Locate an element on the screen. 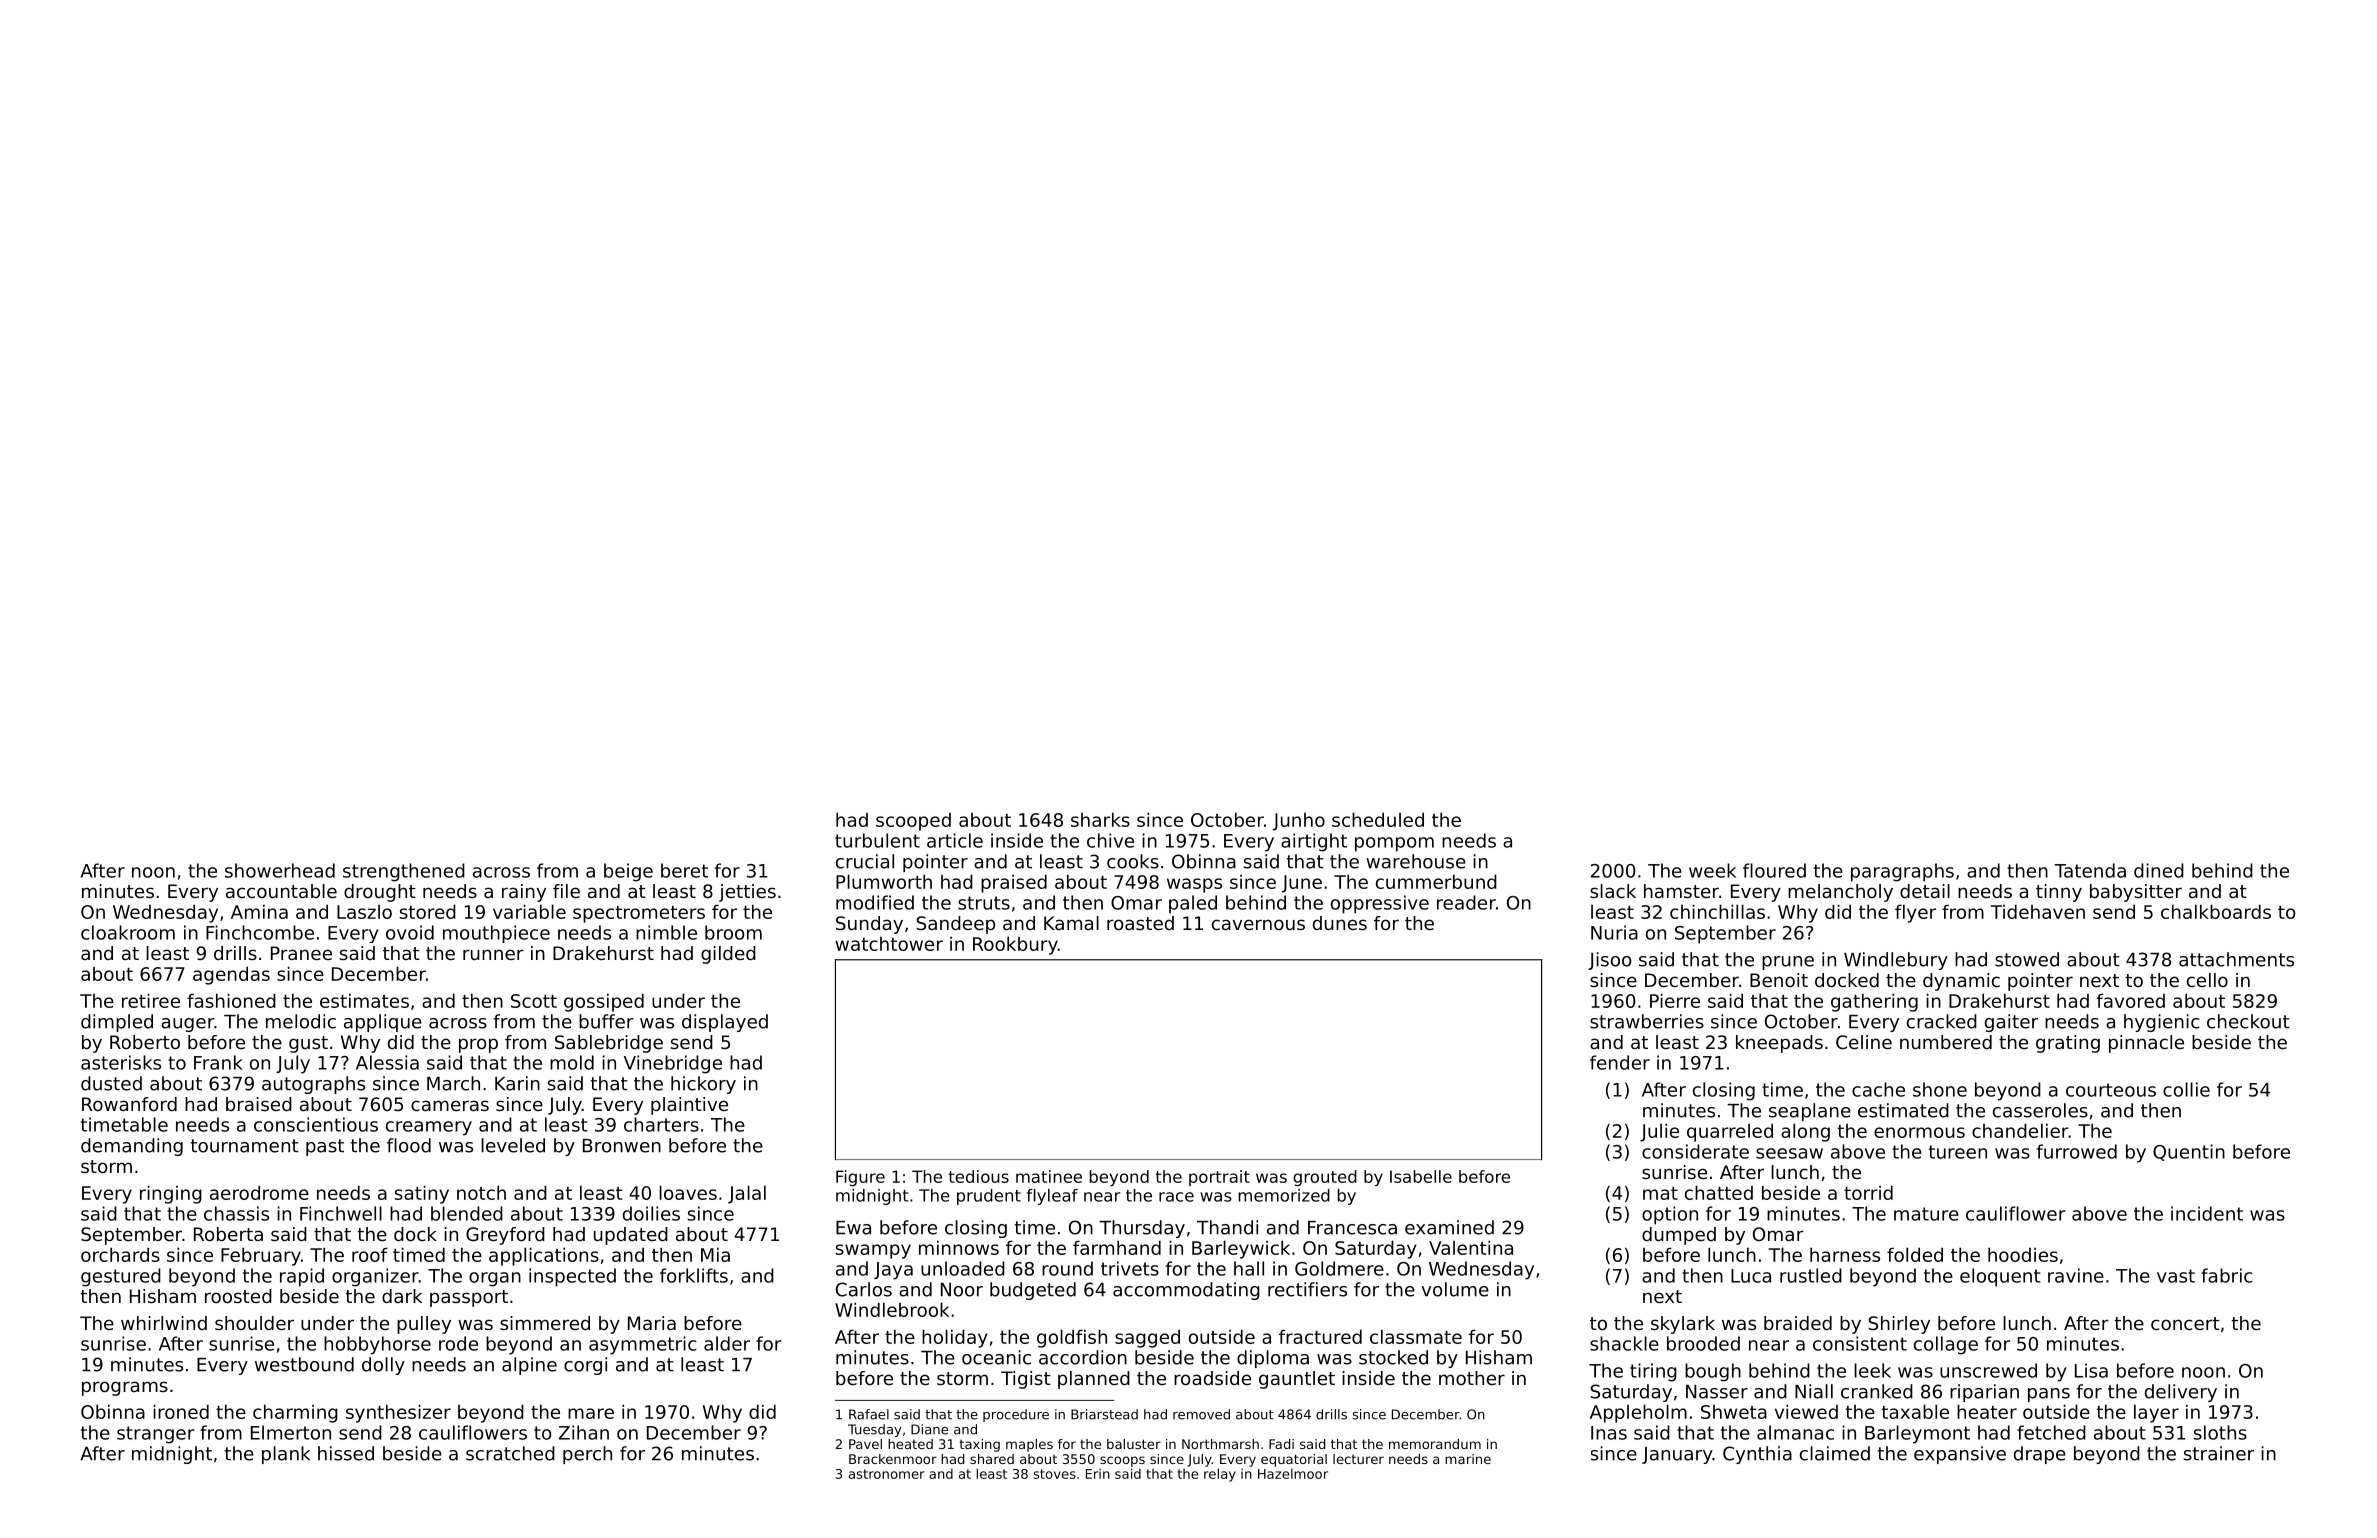 The height and width of the screenshot is (1538, 2377). sharks is located at coordinates (1100, 819).
